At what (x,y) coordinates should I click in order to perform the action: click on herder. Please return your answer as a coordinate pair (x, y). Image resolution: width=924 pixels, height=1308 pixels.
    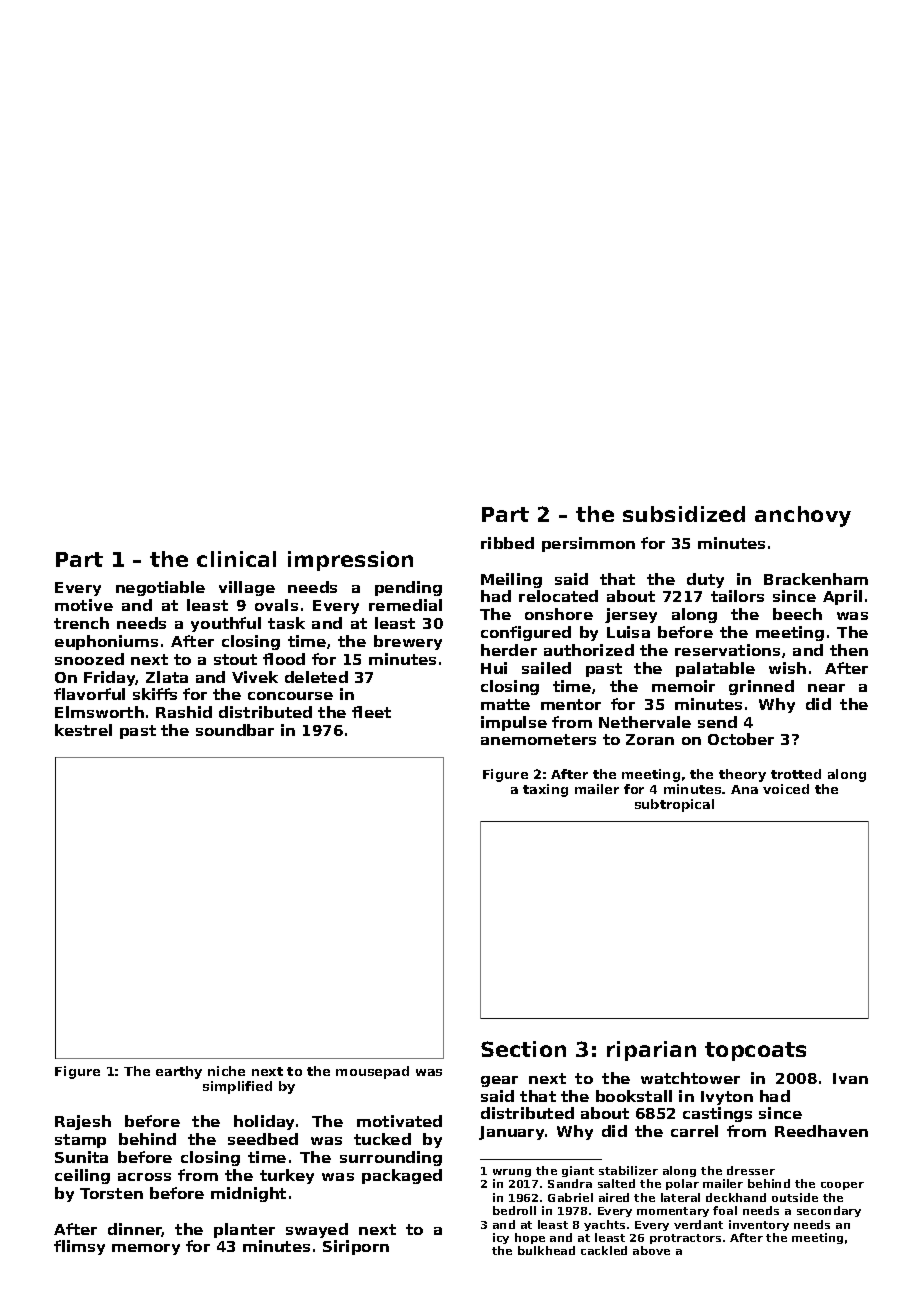
    Looking at the image, I should click on (509, 650).
